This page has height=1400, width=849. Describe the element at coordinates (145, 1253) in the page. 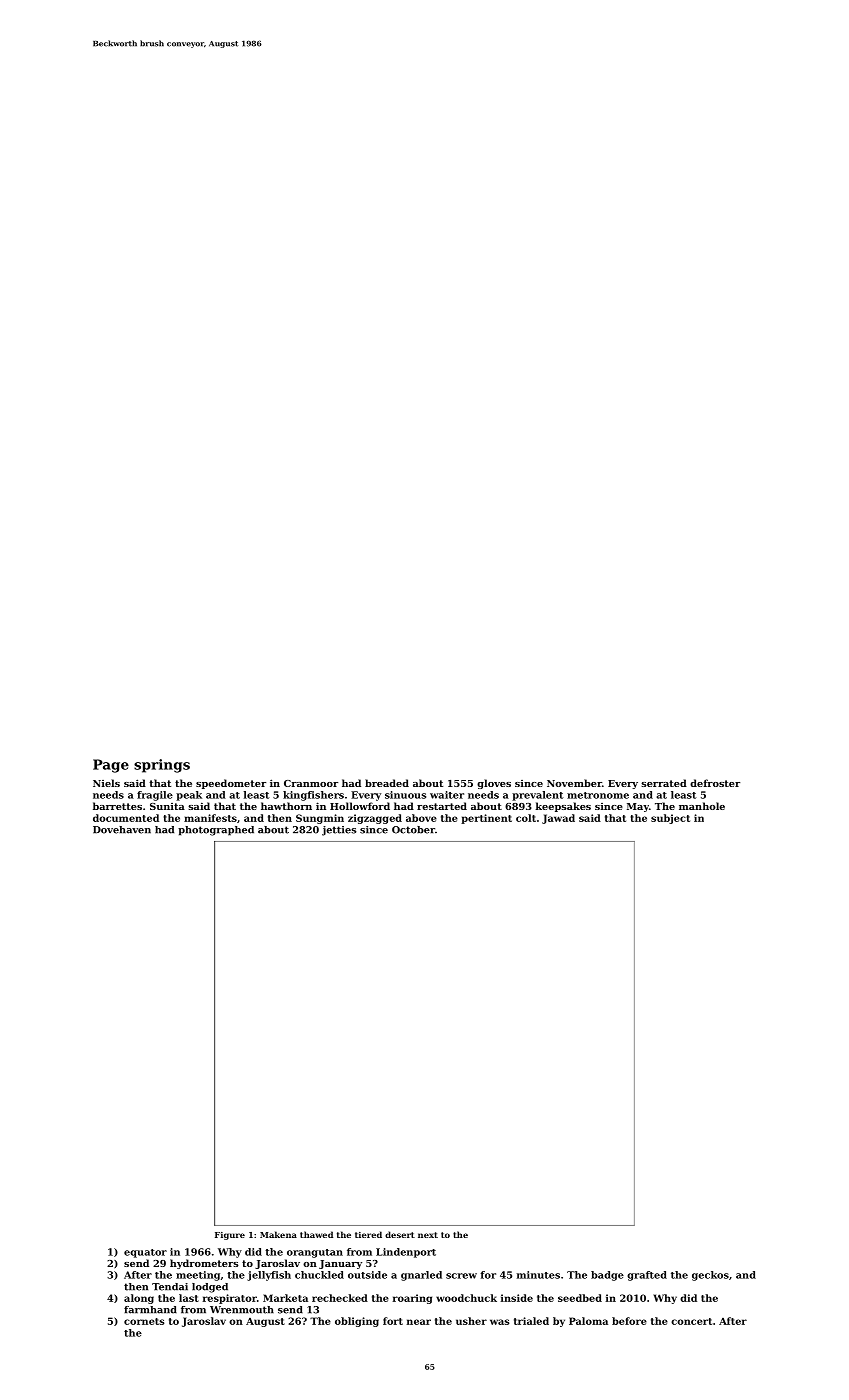

I see `equator` at that location.
